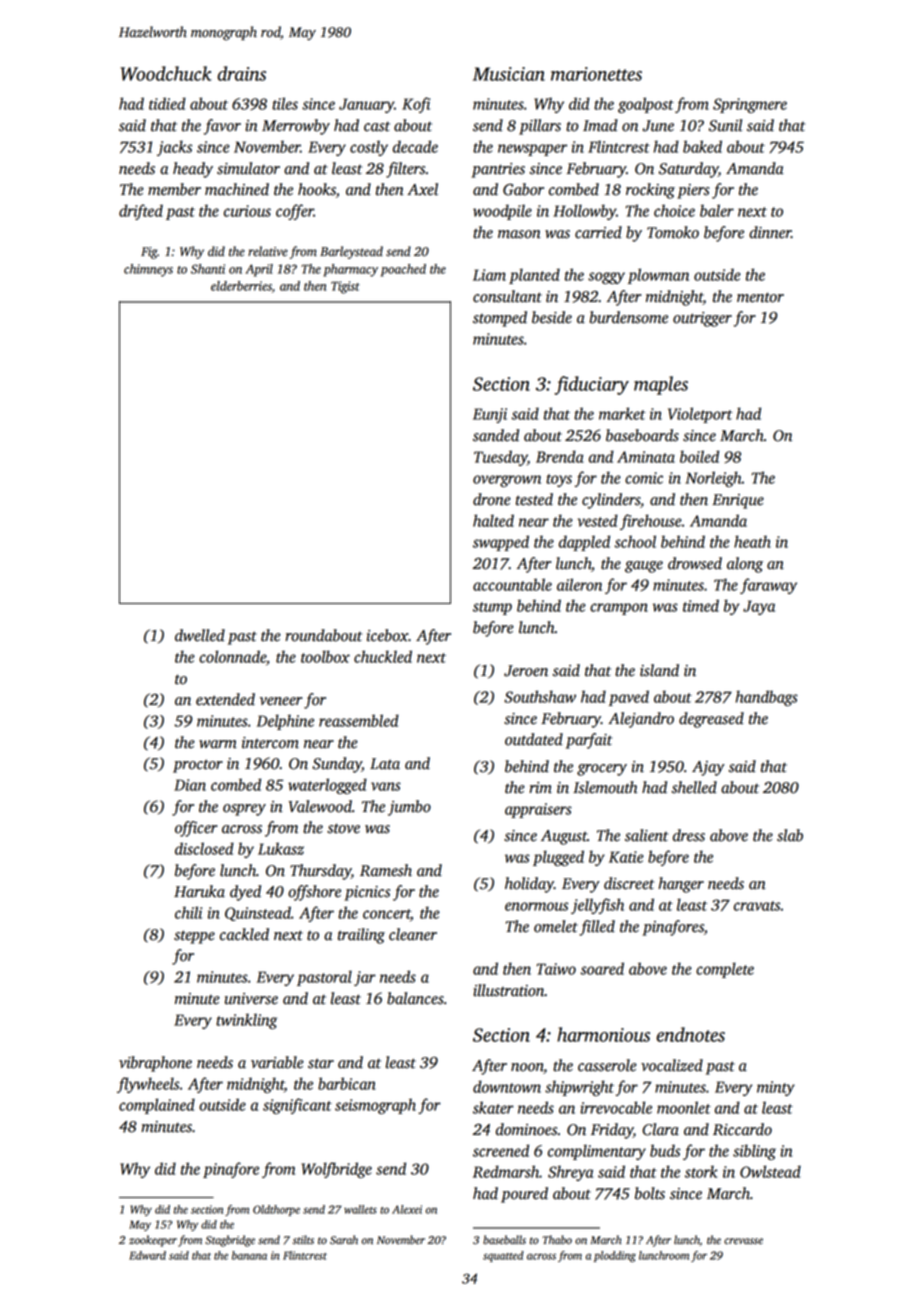 The height and width of the page is (1308, 924). I want to click on chimneys, so click(148, 270).
